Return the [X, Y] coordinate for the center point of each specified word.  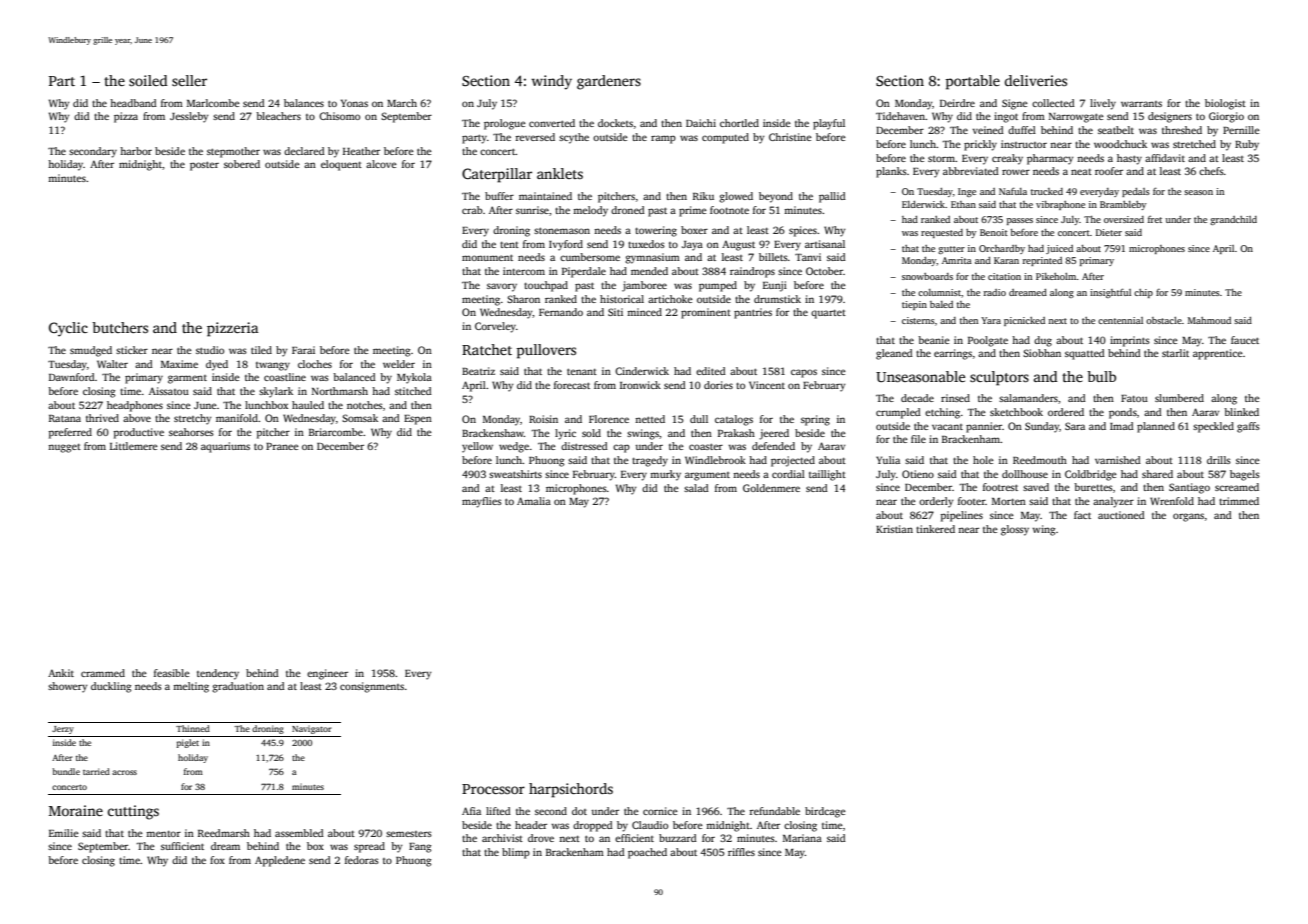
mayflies [482, 502]
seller [189, 80]
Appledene [280, 861]
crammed [103, 673]
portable [972, 82]
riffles [741, 852]
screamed [1237, 487]
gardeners [609, 82]
